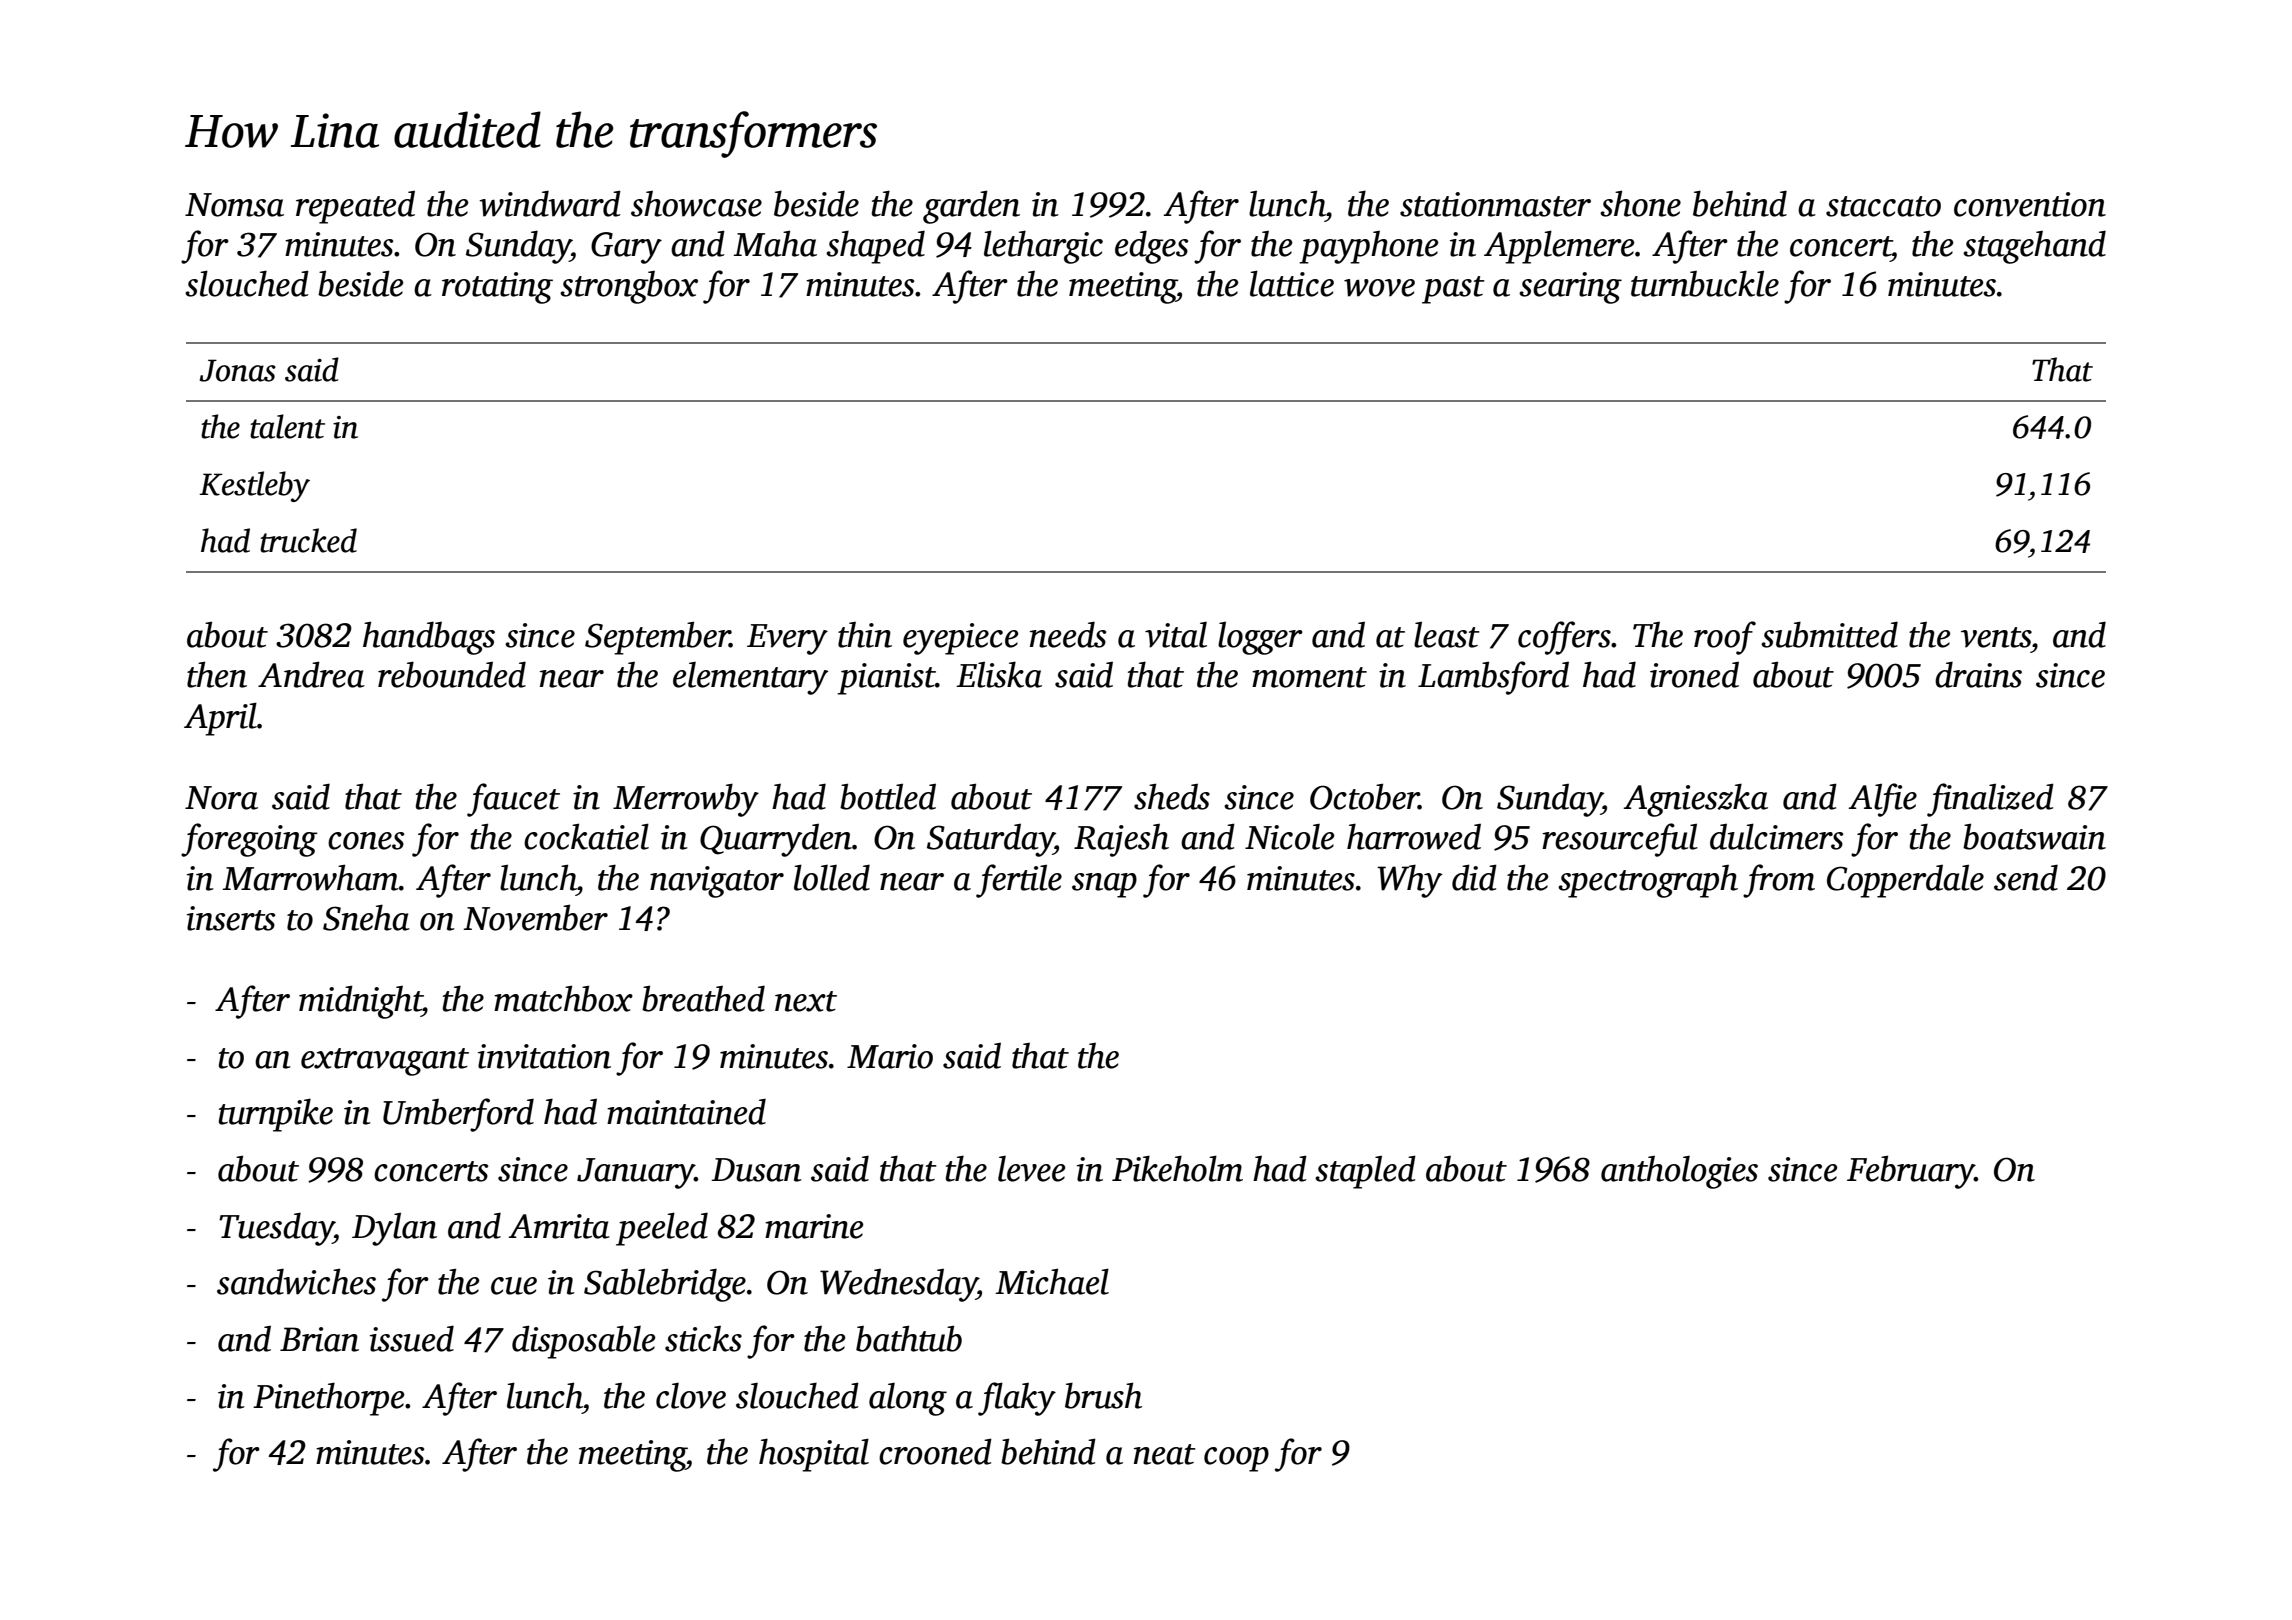 Image resolution: width=2292 pixels, height=1620 pixels. What do you see at coordinates (1172, 796) in the screenshot?
I see `sheds` at bounding box center [1172, 796].
